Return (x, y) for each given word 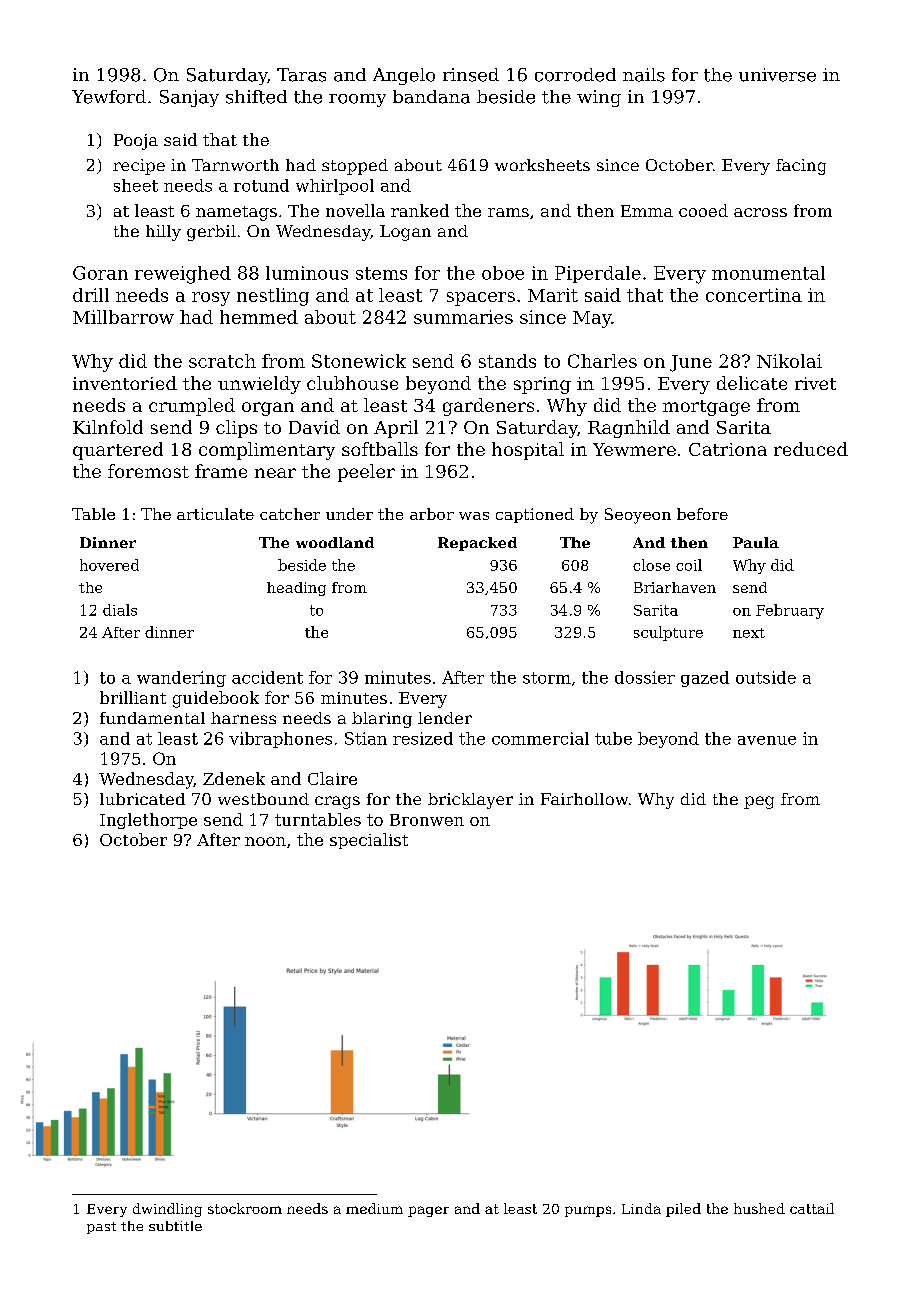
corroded (575, 75)
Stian (366, 738)
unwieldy (259, 385)
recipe (139, 167)
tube (613, 738)
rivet (815, 383)
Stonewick (359, 361)
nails (644, 75)
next (749, 633)
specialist (369, 841)
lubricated (142, 799)
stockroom (245, 1208)
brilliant (133, 697)
